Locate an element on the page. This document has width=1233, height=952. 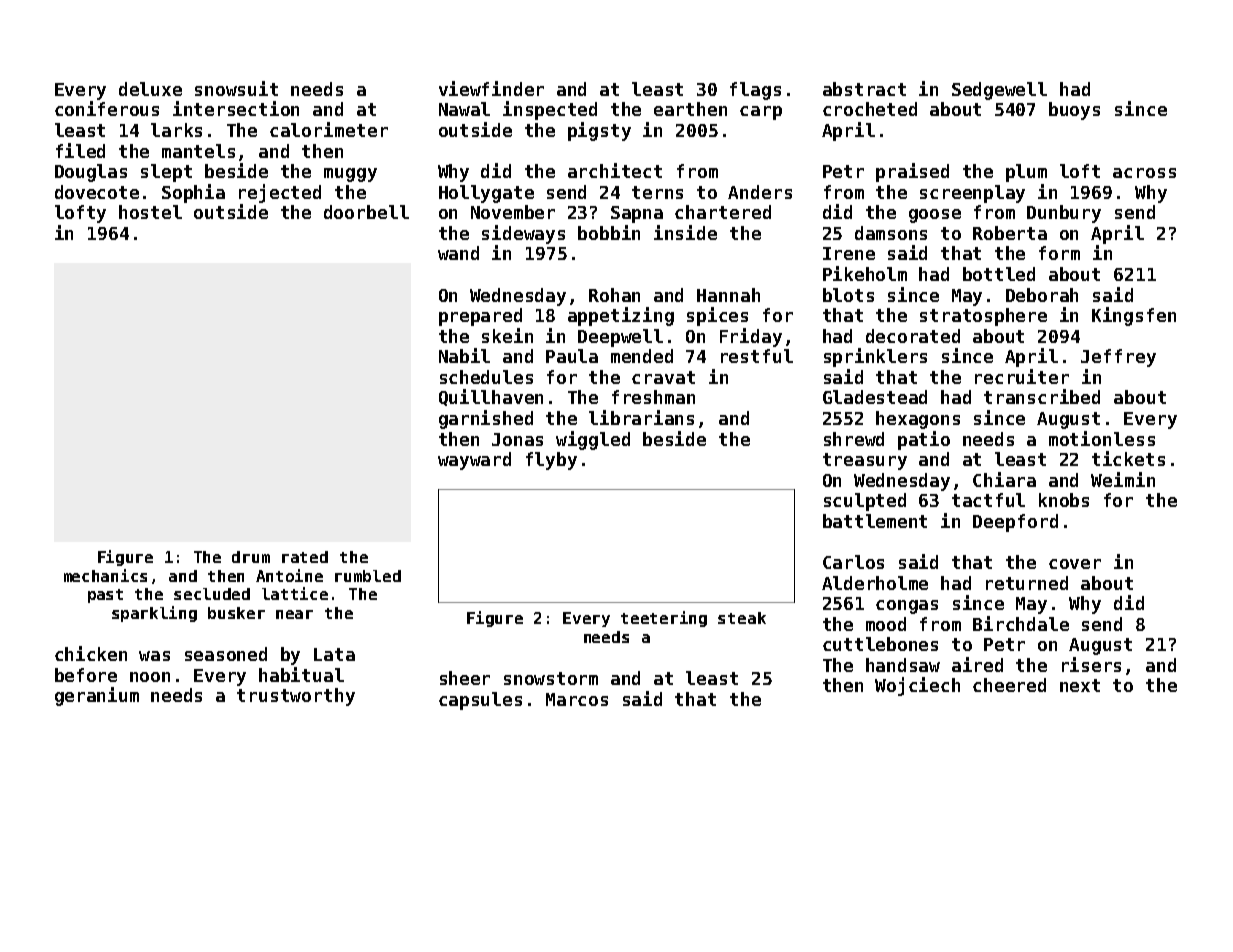
flyby is located at coordinates (551, 461).
